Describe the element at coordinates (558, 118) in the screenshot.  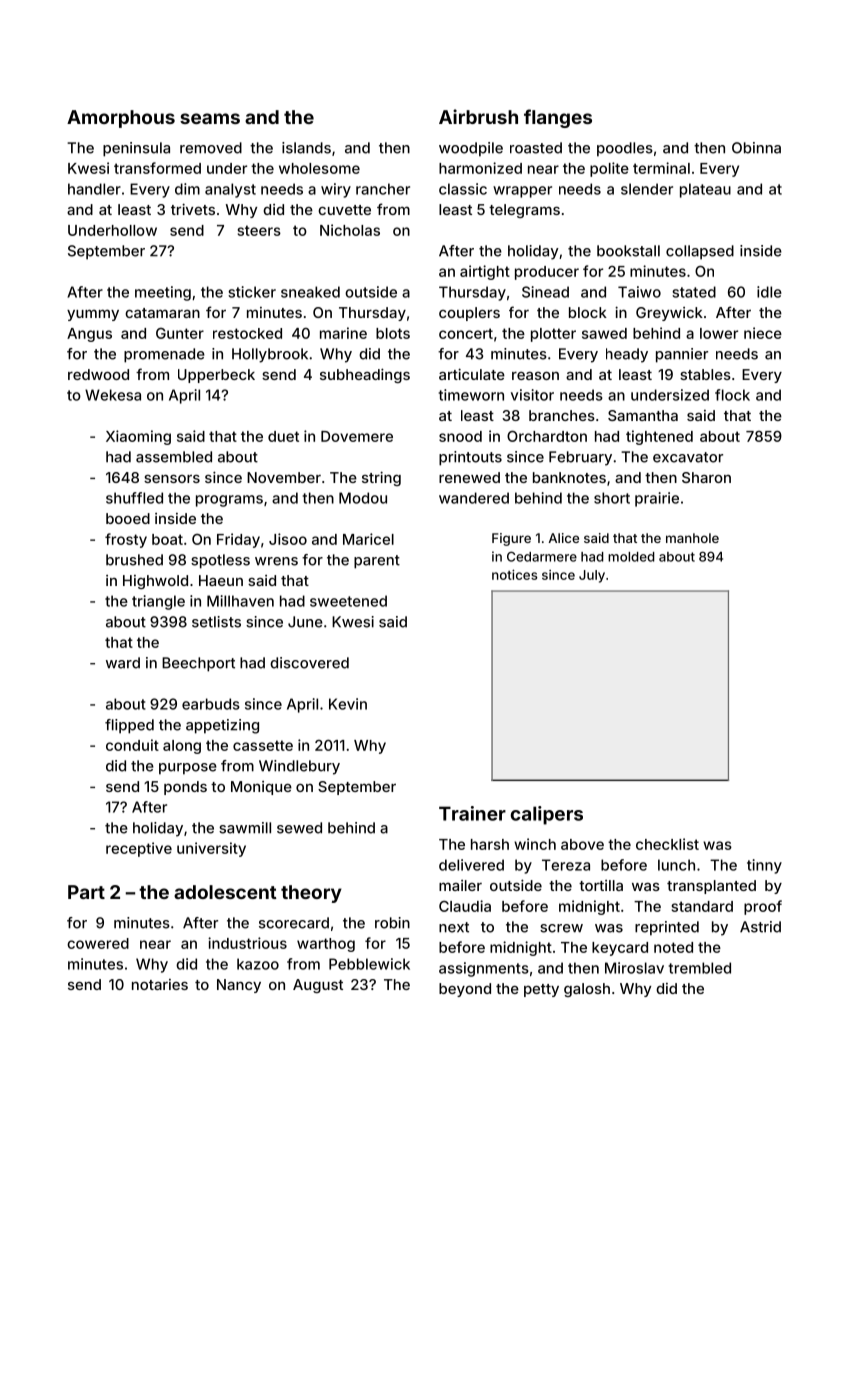
I see `flanges` at that location.
